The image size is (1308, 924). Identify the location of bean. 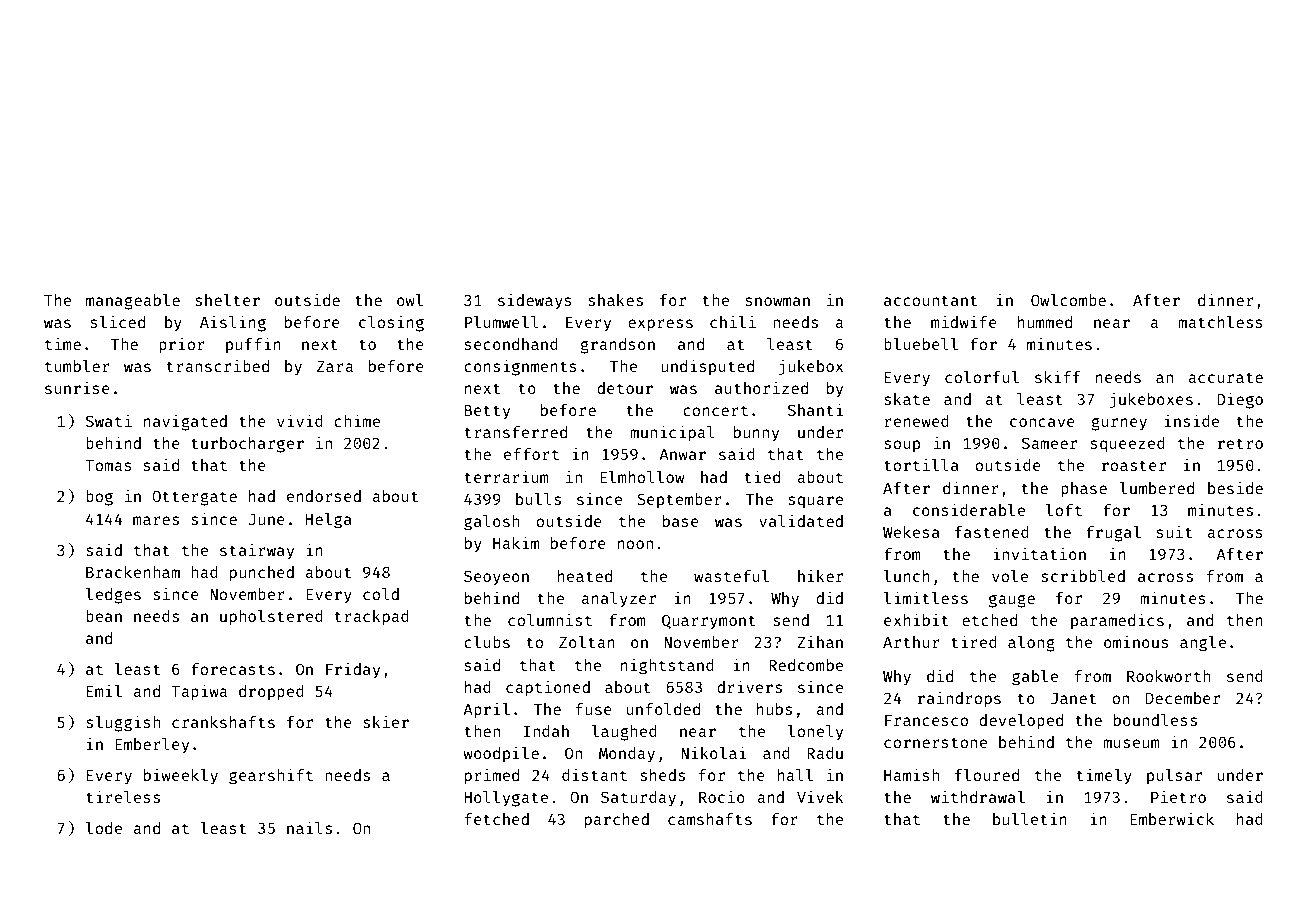
(104, 616).
